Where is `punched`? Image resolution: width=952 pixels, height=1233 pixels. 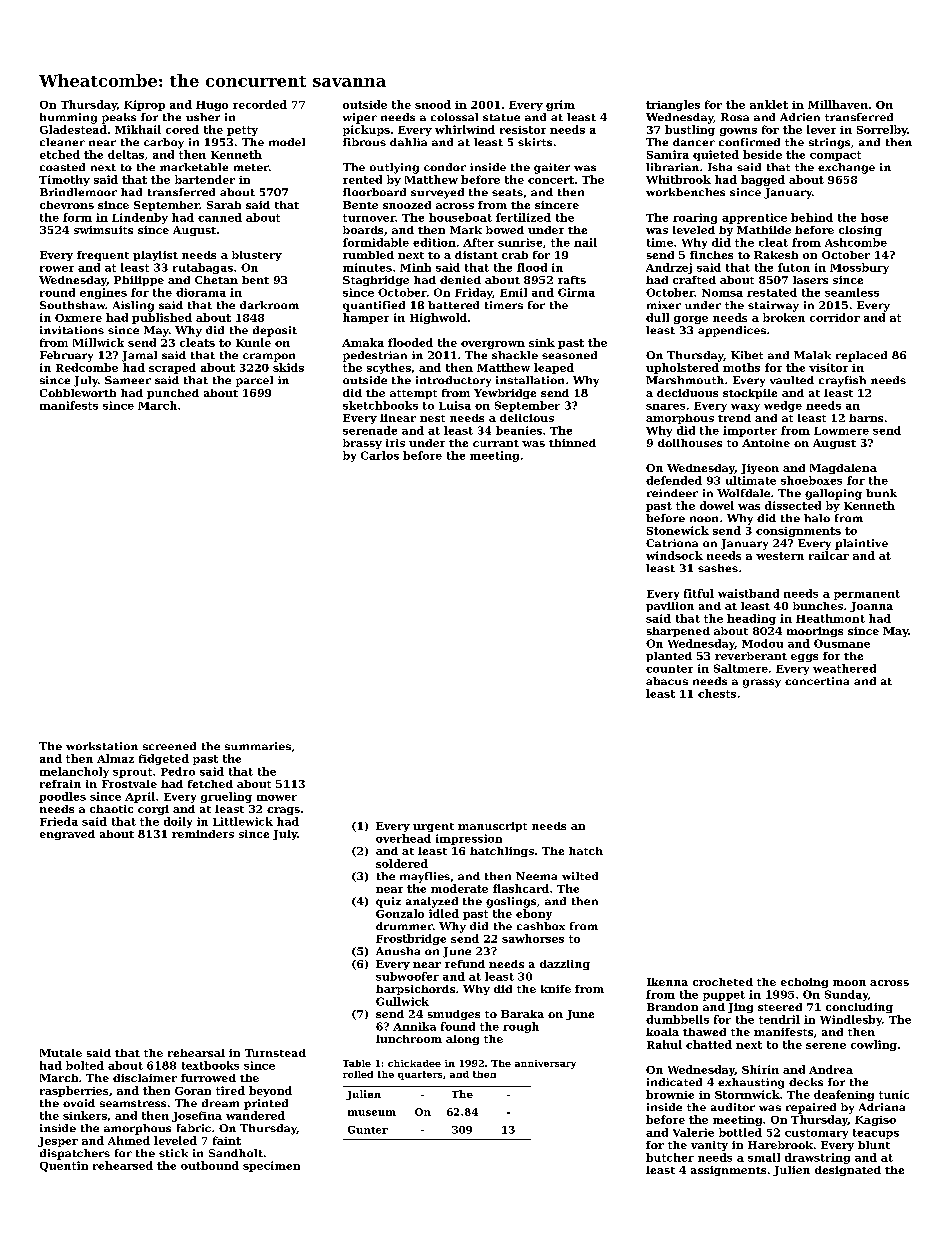 punched is located at coordinates (173, 394).
